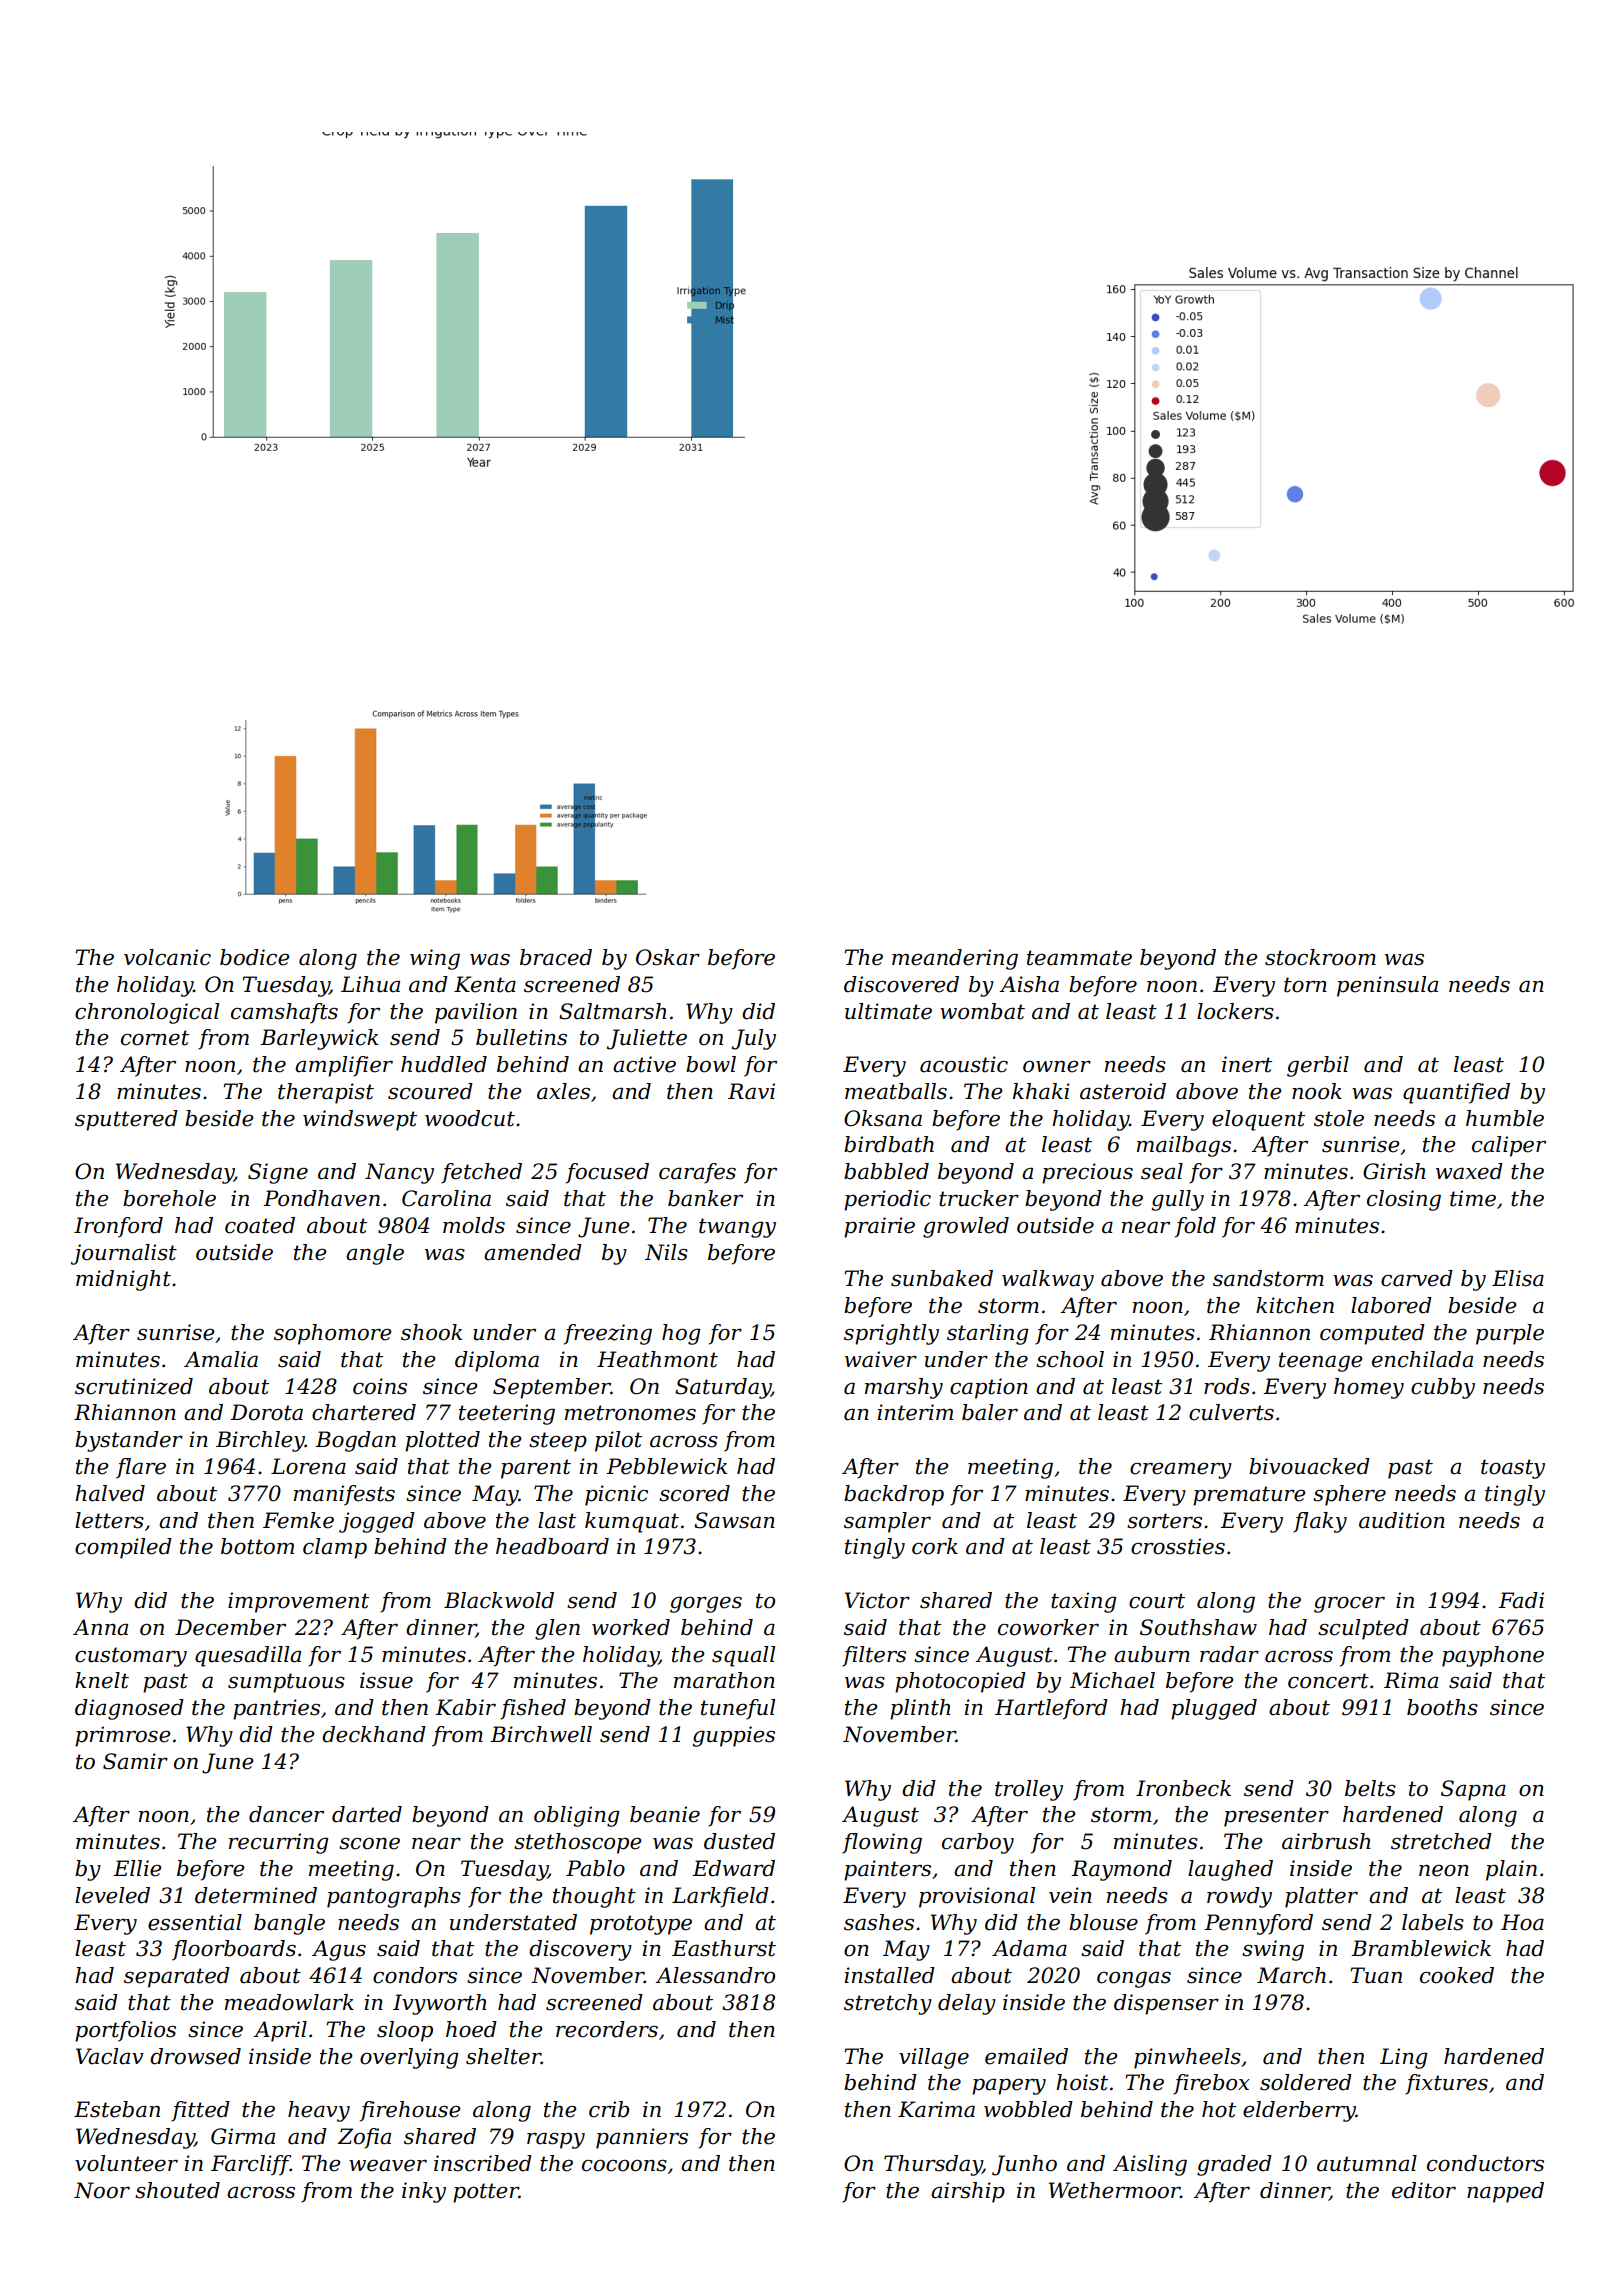 This document has height=2292, width=1620. I want to click on teammate, so click(1079, 958).
